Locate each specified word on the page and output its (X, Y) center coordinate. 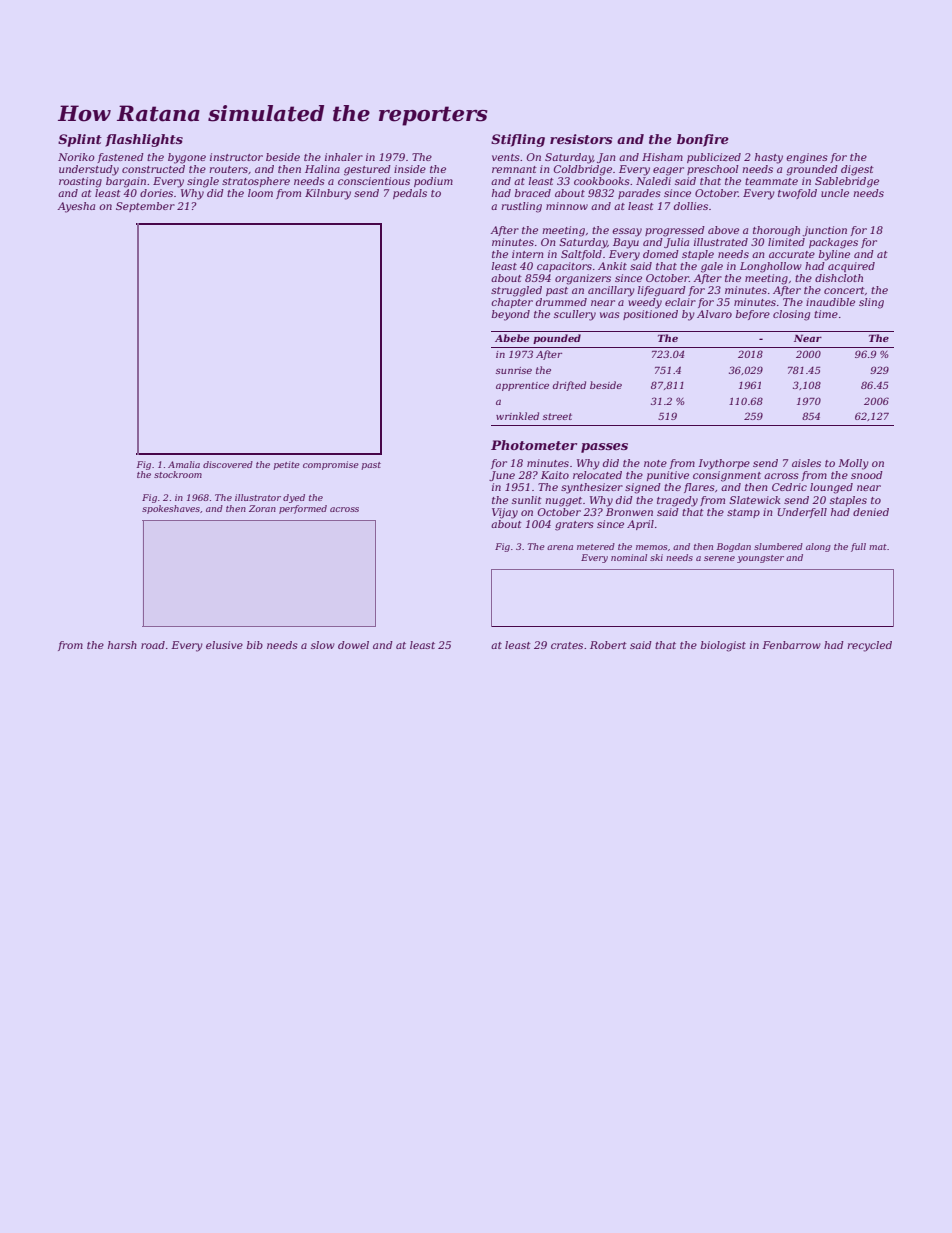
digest (857, 170)
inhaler (344, 157)
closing (791, 315)
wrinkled (517, 416)
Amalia (184, 464)
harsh (122, 645)
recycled (869, 646)
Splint (80, 140)
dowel (353, 645)
